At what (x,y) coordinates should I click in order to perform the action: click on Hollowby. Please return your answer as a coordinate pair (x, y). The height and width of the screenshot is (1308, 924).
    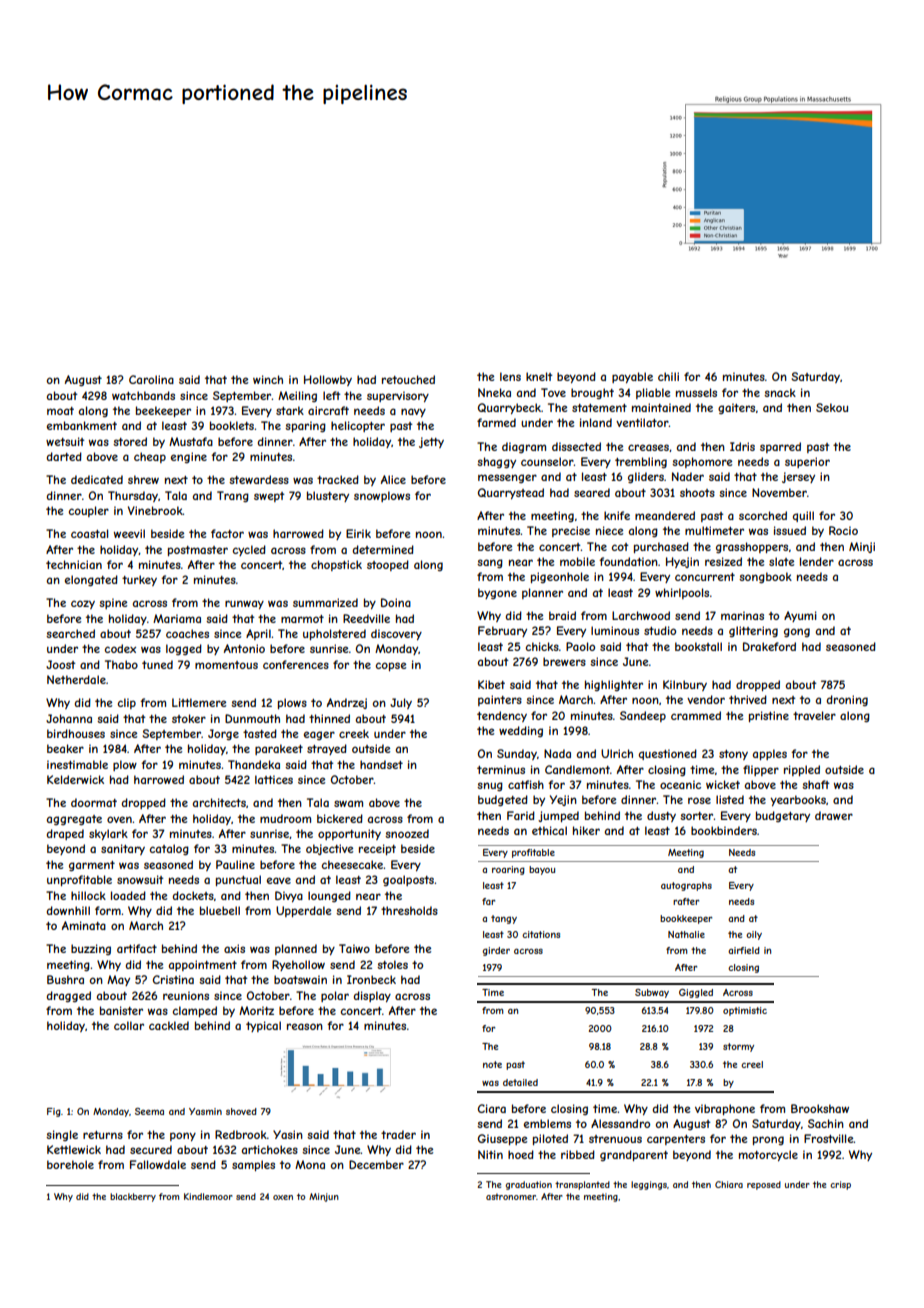
    Looking at the image, I should click on (328, 380).
